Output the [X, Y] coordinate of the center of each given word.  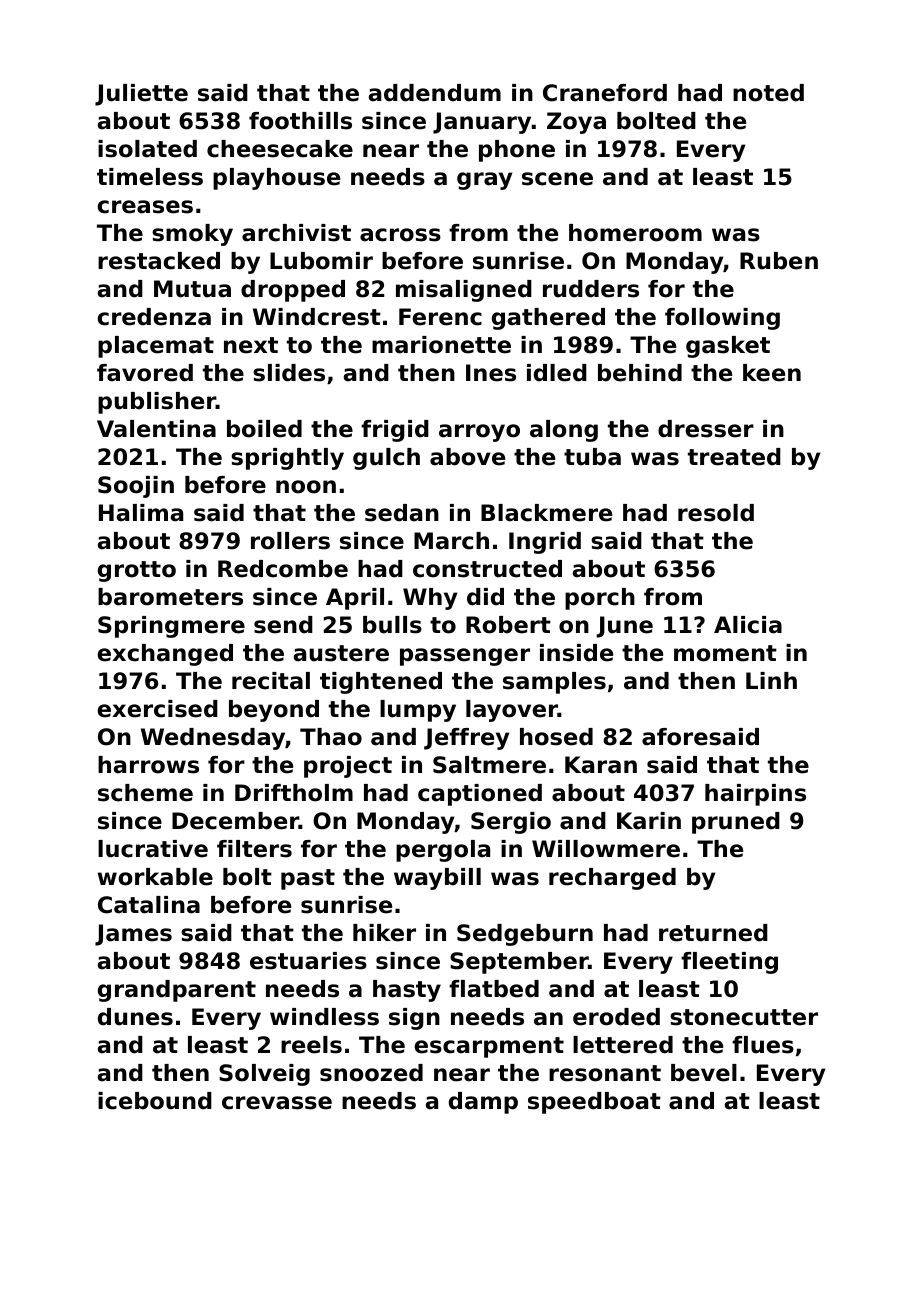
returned [713, 933]
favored [145, 373]
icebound [155, 1101]
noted [768, 93]
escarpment [489, 1047]
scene [557, 179]
